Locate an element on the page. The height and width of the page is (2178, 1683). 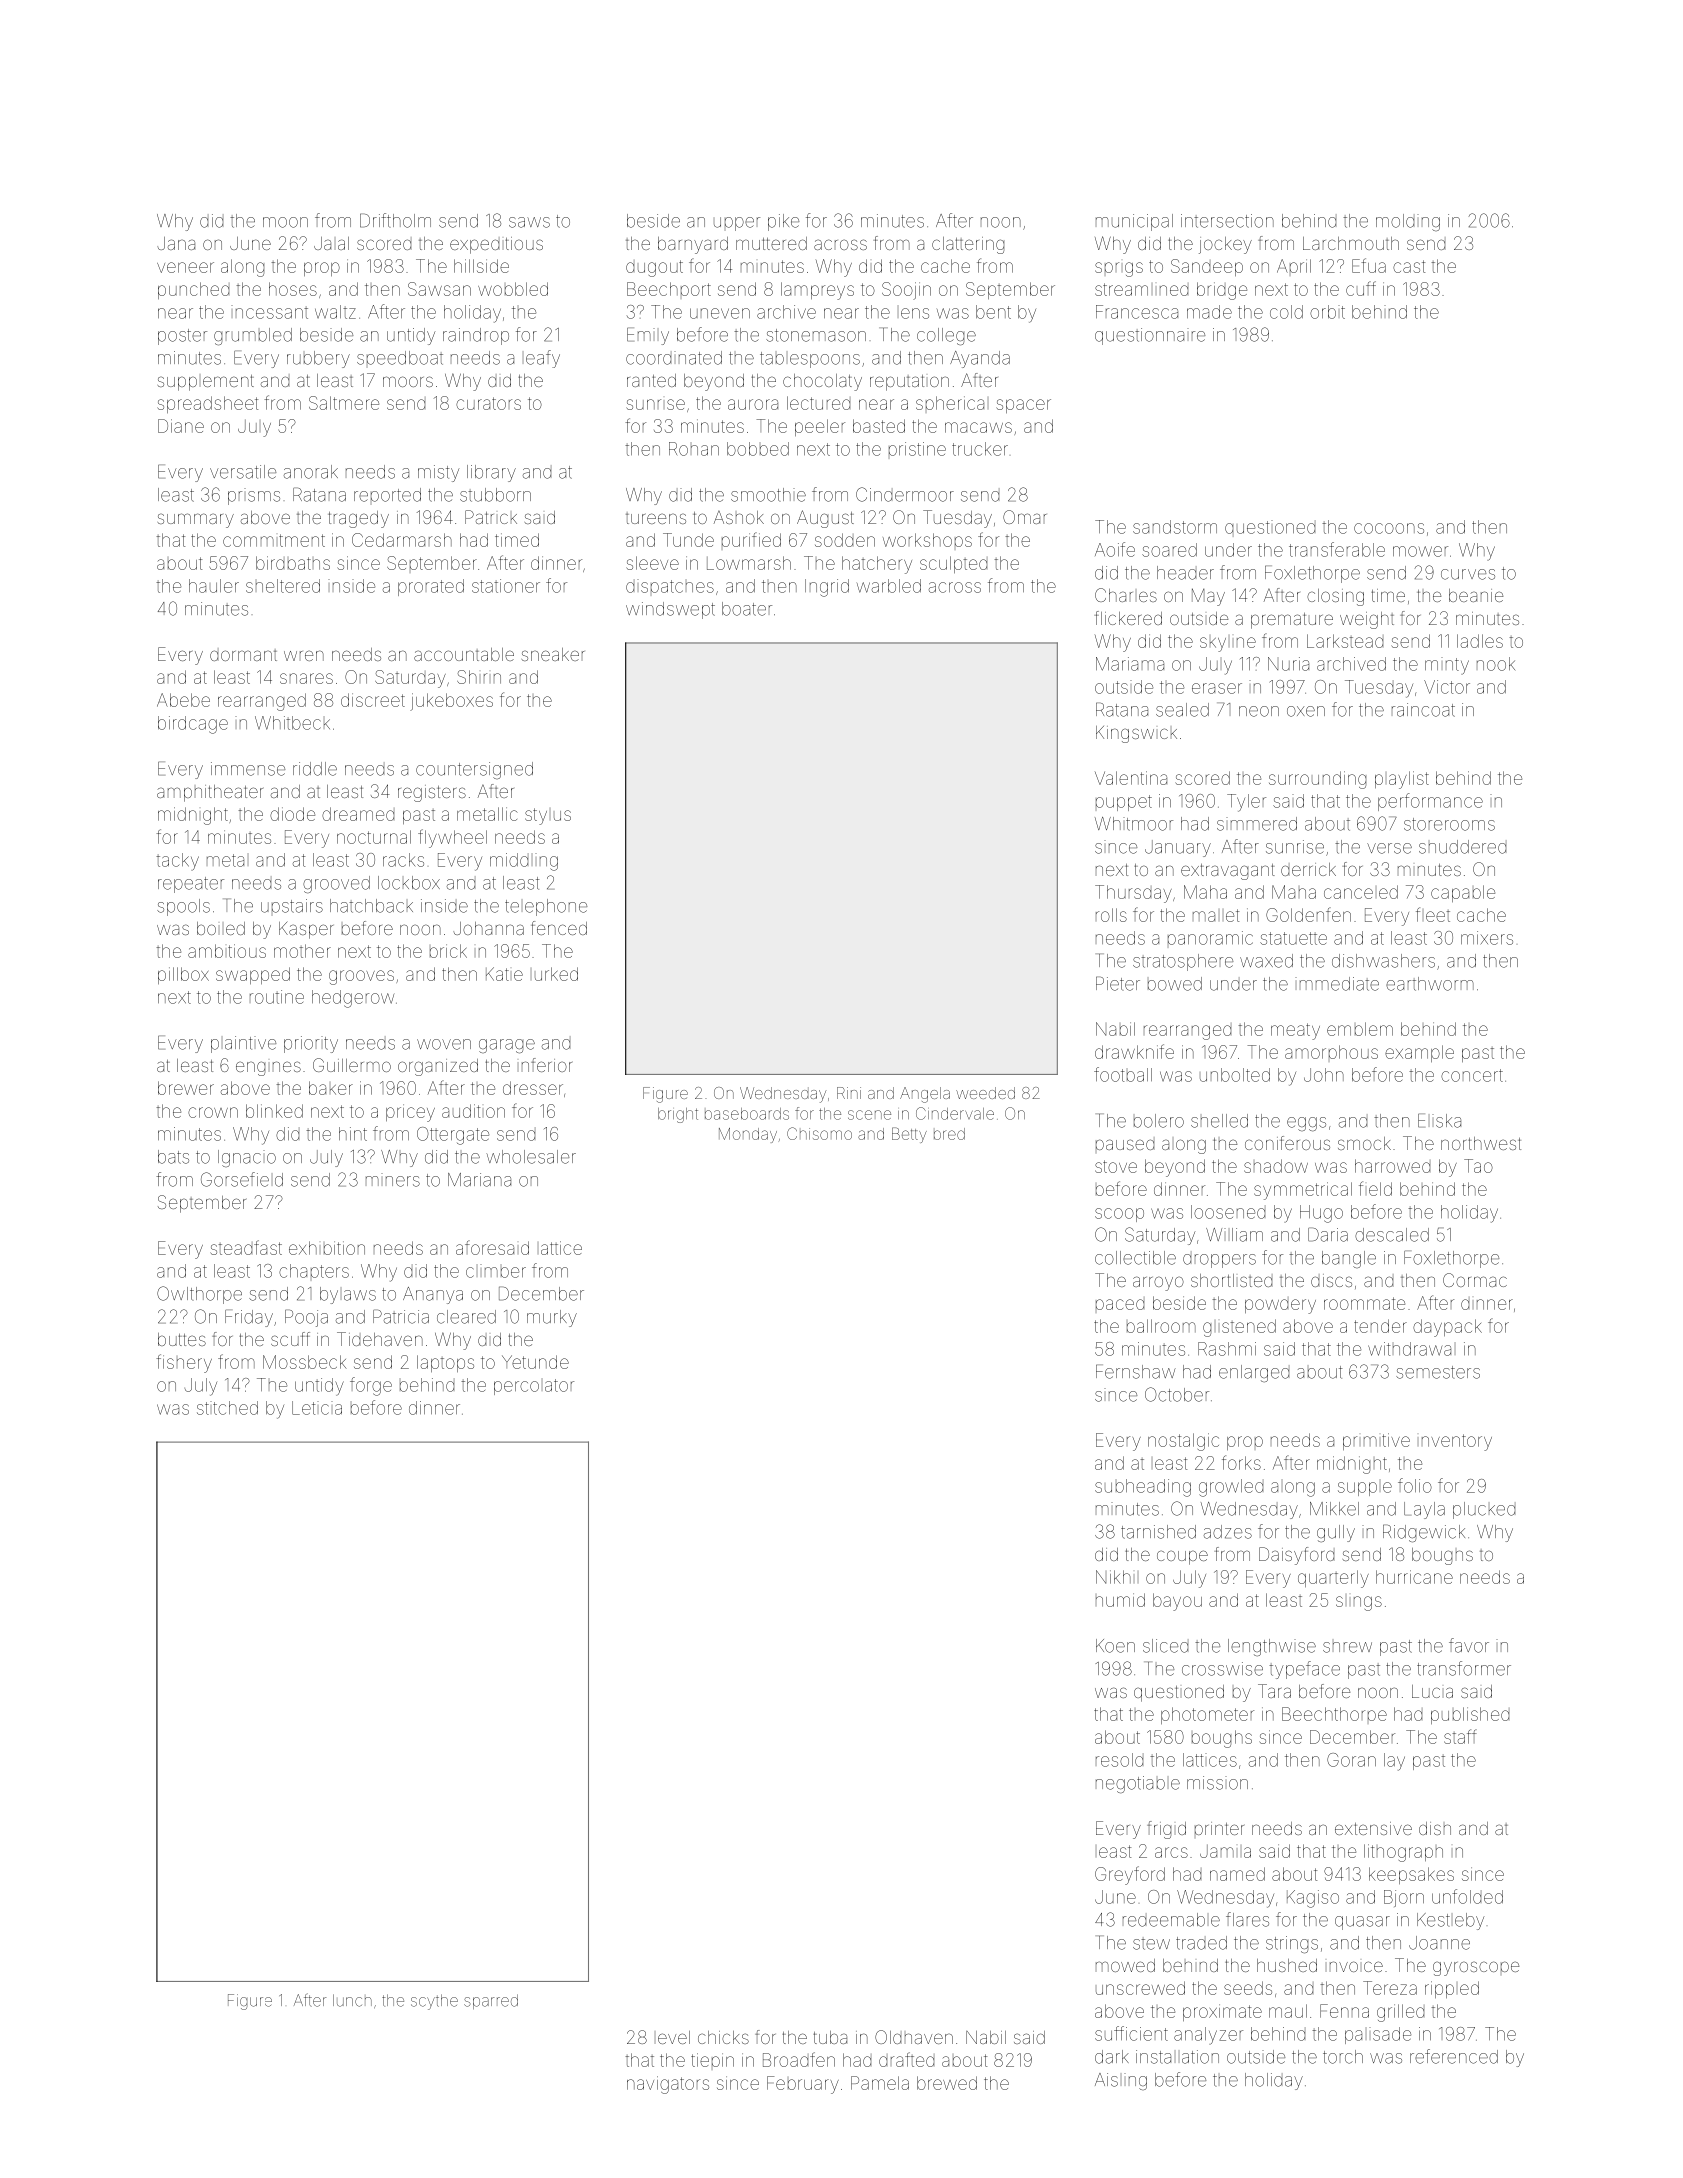
Leticia is located at coordinates (317, 1408).
